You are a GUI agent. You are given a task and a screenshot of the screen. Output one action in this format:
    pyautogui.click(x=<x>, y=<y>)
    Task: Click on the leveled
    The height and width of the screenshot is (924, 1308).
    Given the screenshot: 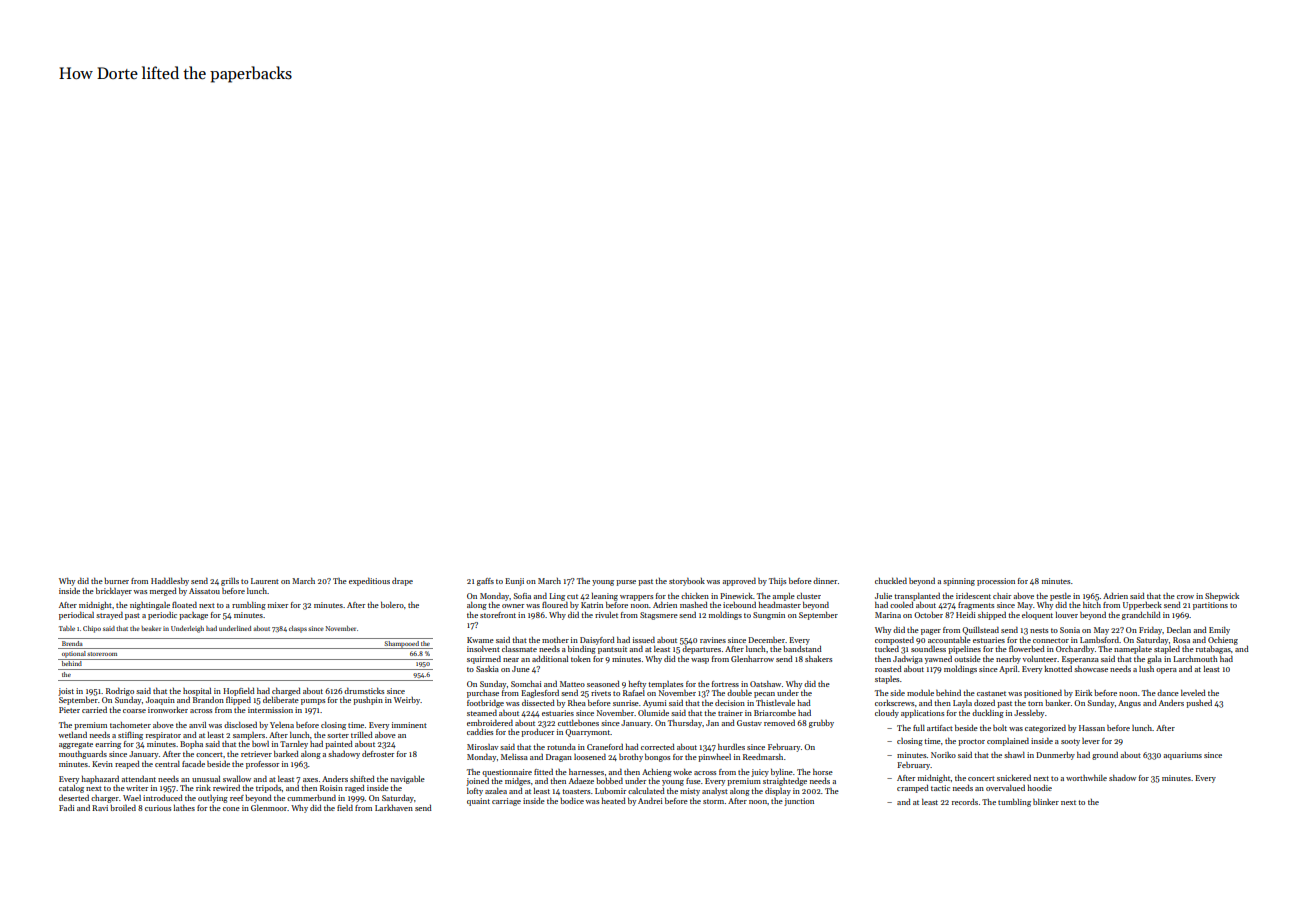 What is the action you would take?
    pyautogui.click(x=1193, y=693)
